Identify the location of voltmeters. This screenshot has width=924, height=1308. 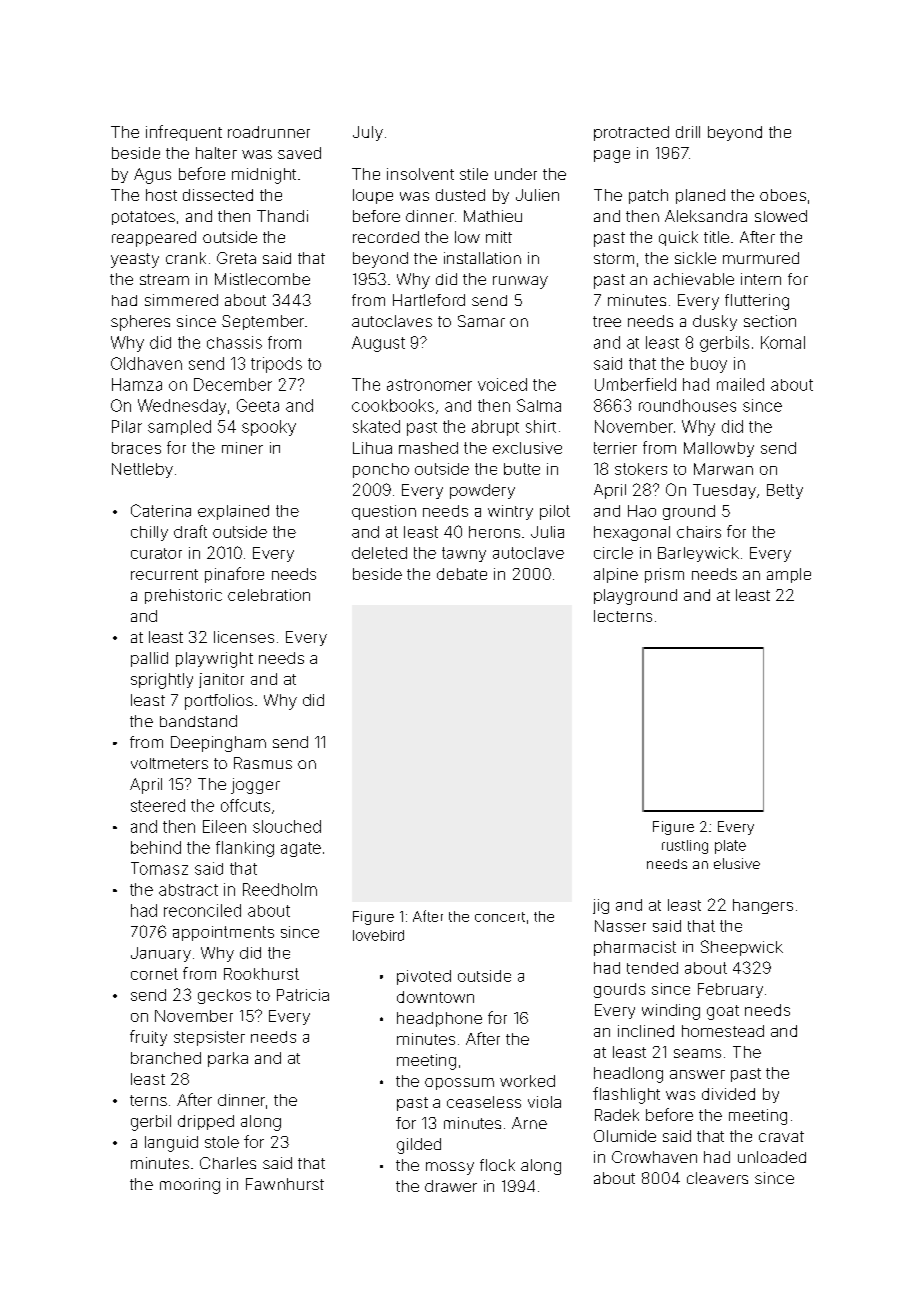
(169, 763).
